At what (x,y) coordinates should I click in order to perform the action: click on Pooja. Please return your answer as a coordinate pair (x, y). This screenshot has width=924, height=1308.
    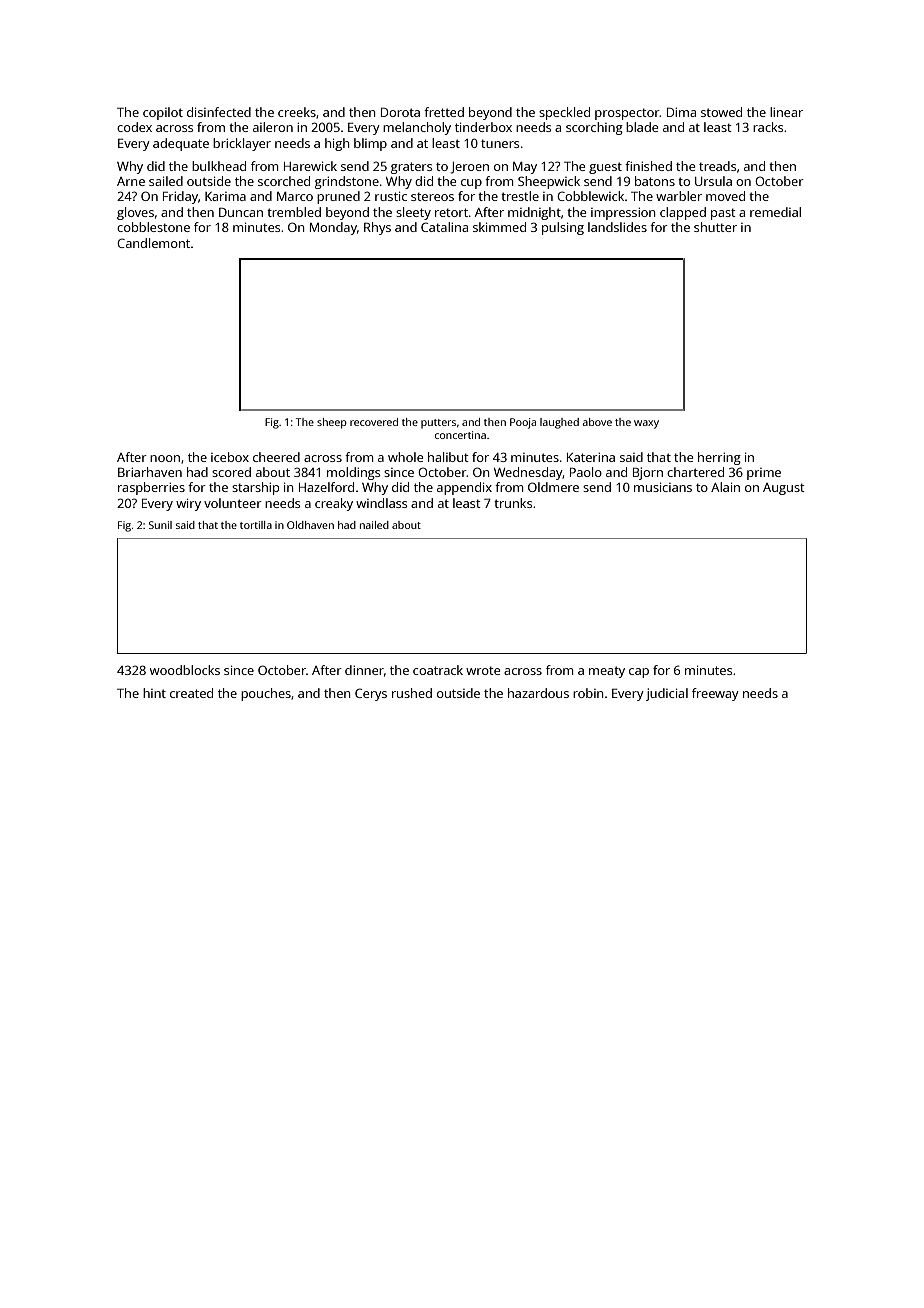
    Looking at the image, I should click on (523, 423).
